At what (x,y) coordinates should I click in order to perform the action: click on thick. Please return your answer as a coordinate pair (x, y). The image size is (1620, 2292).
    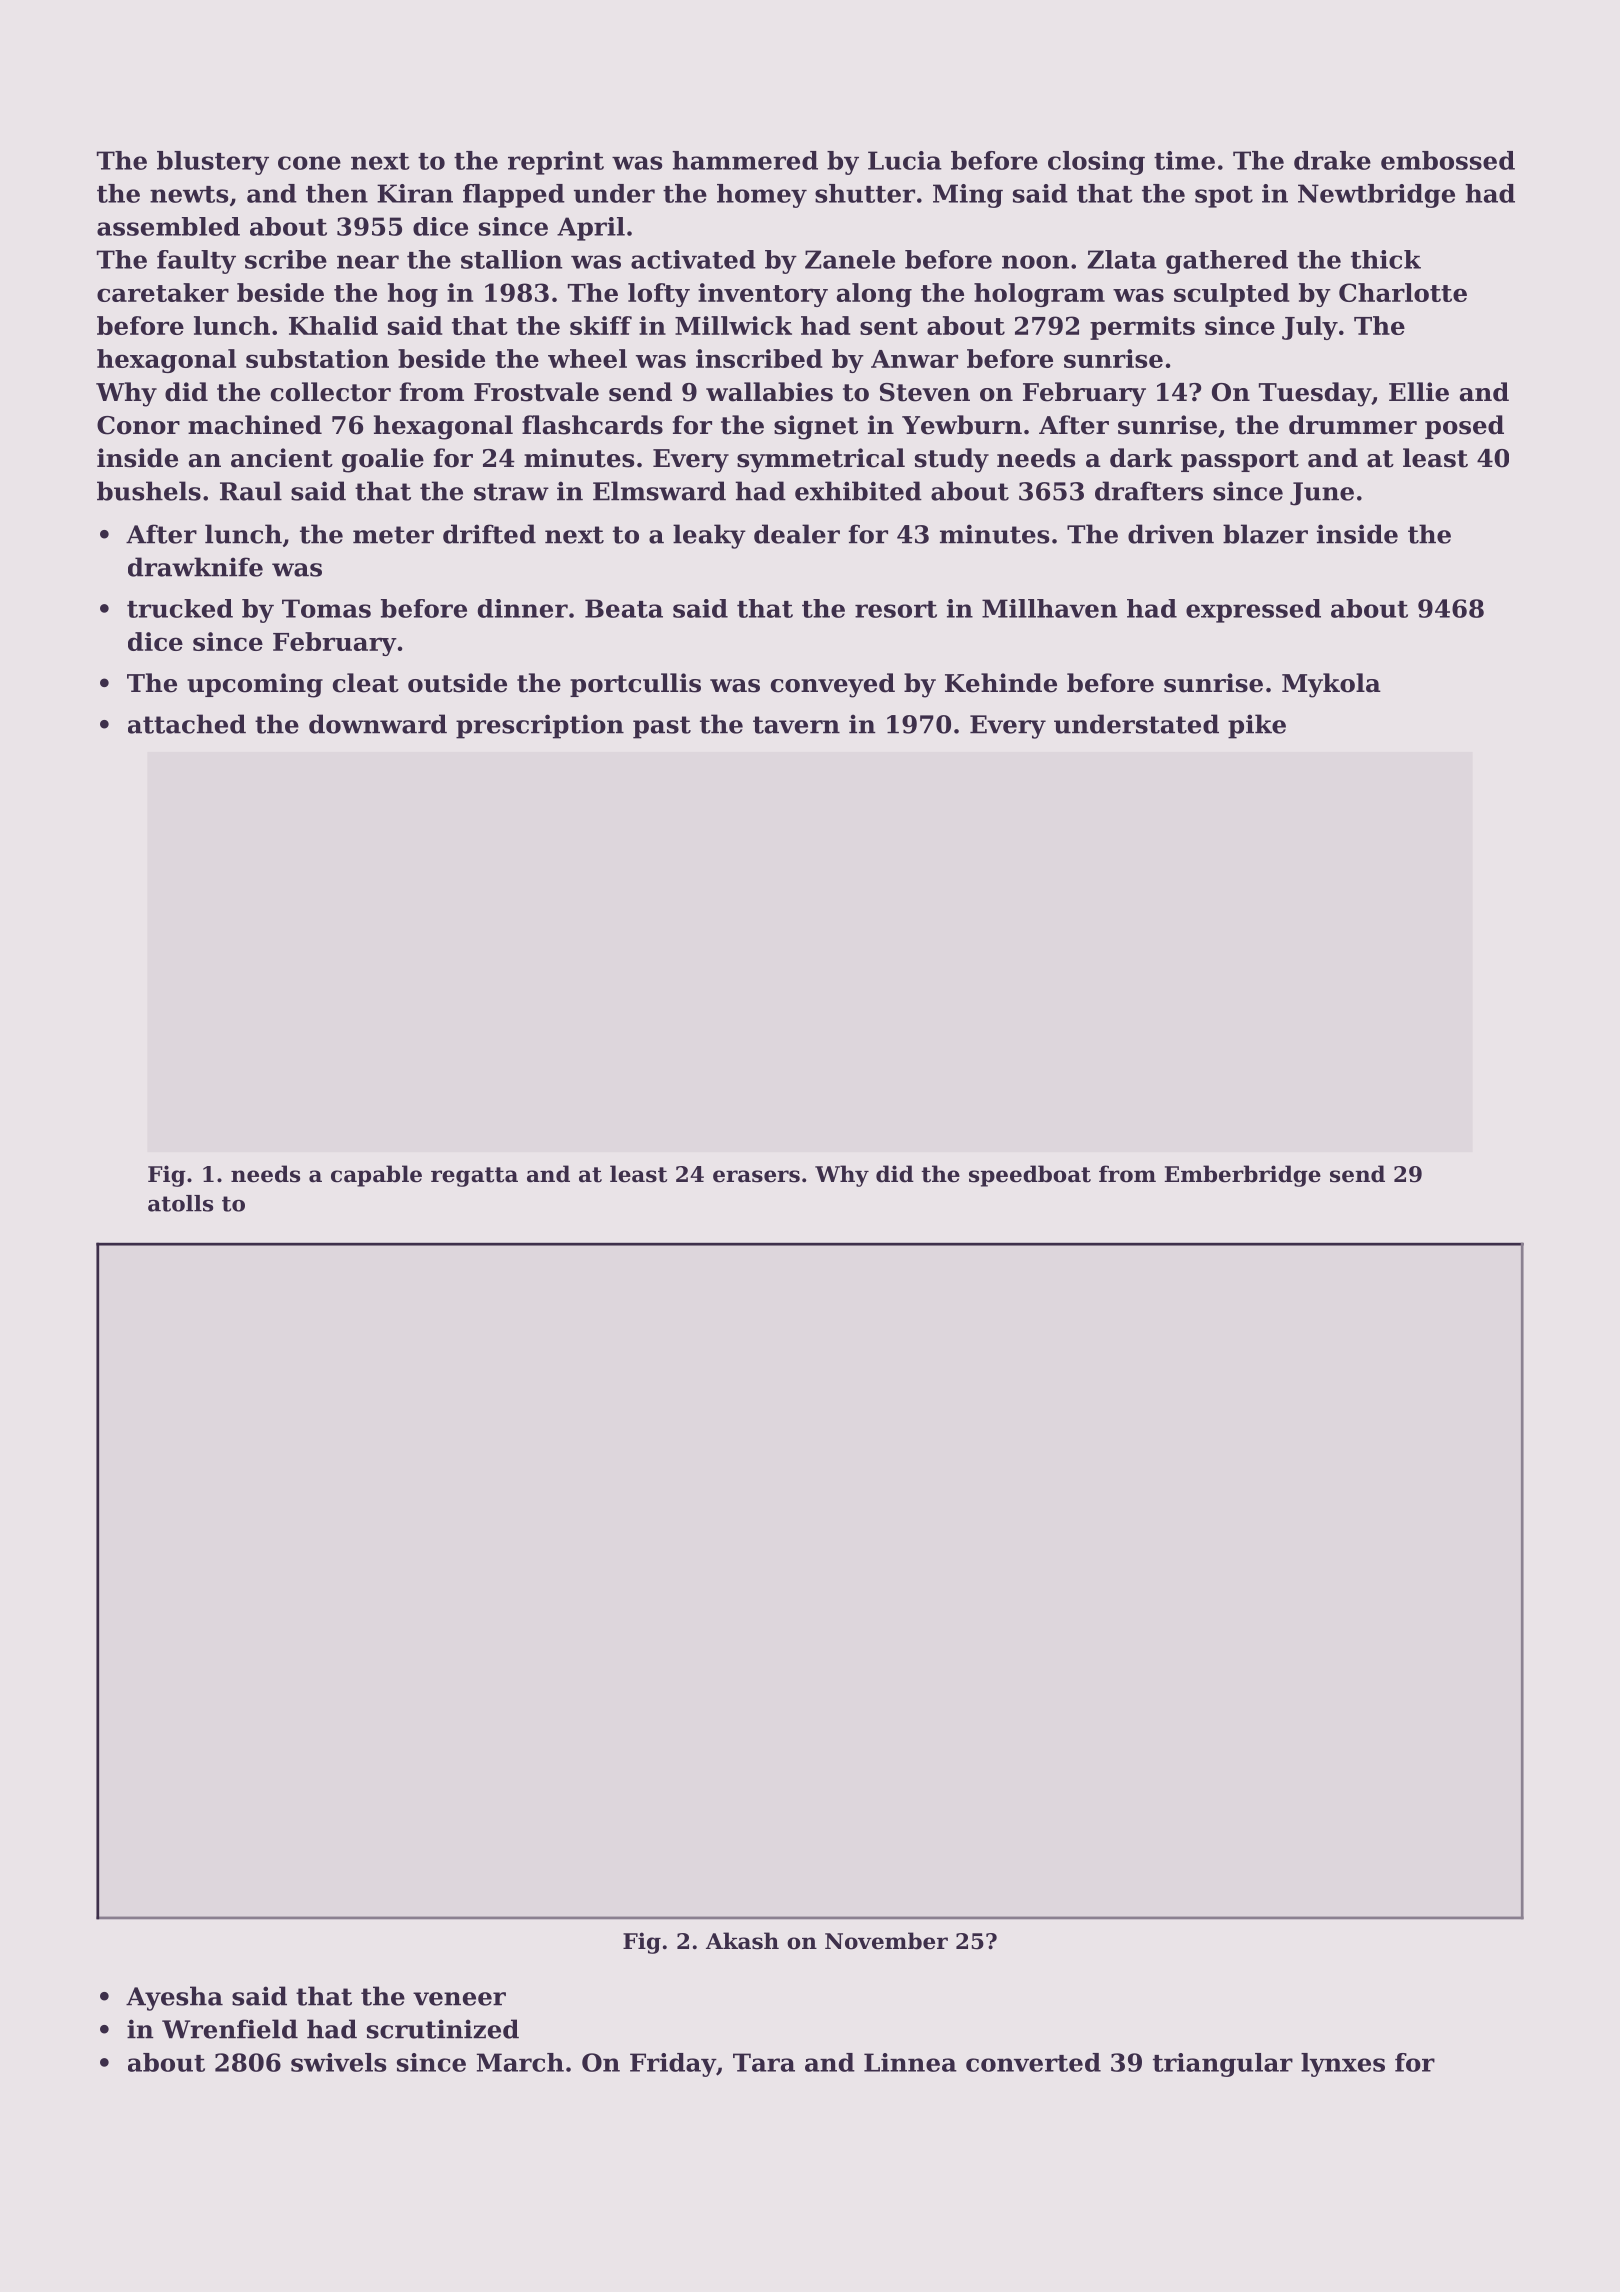
    Looking at the image, I should click on (1386, 259).
